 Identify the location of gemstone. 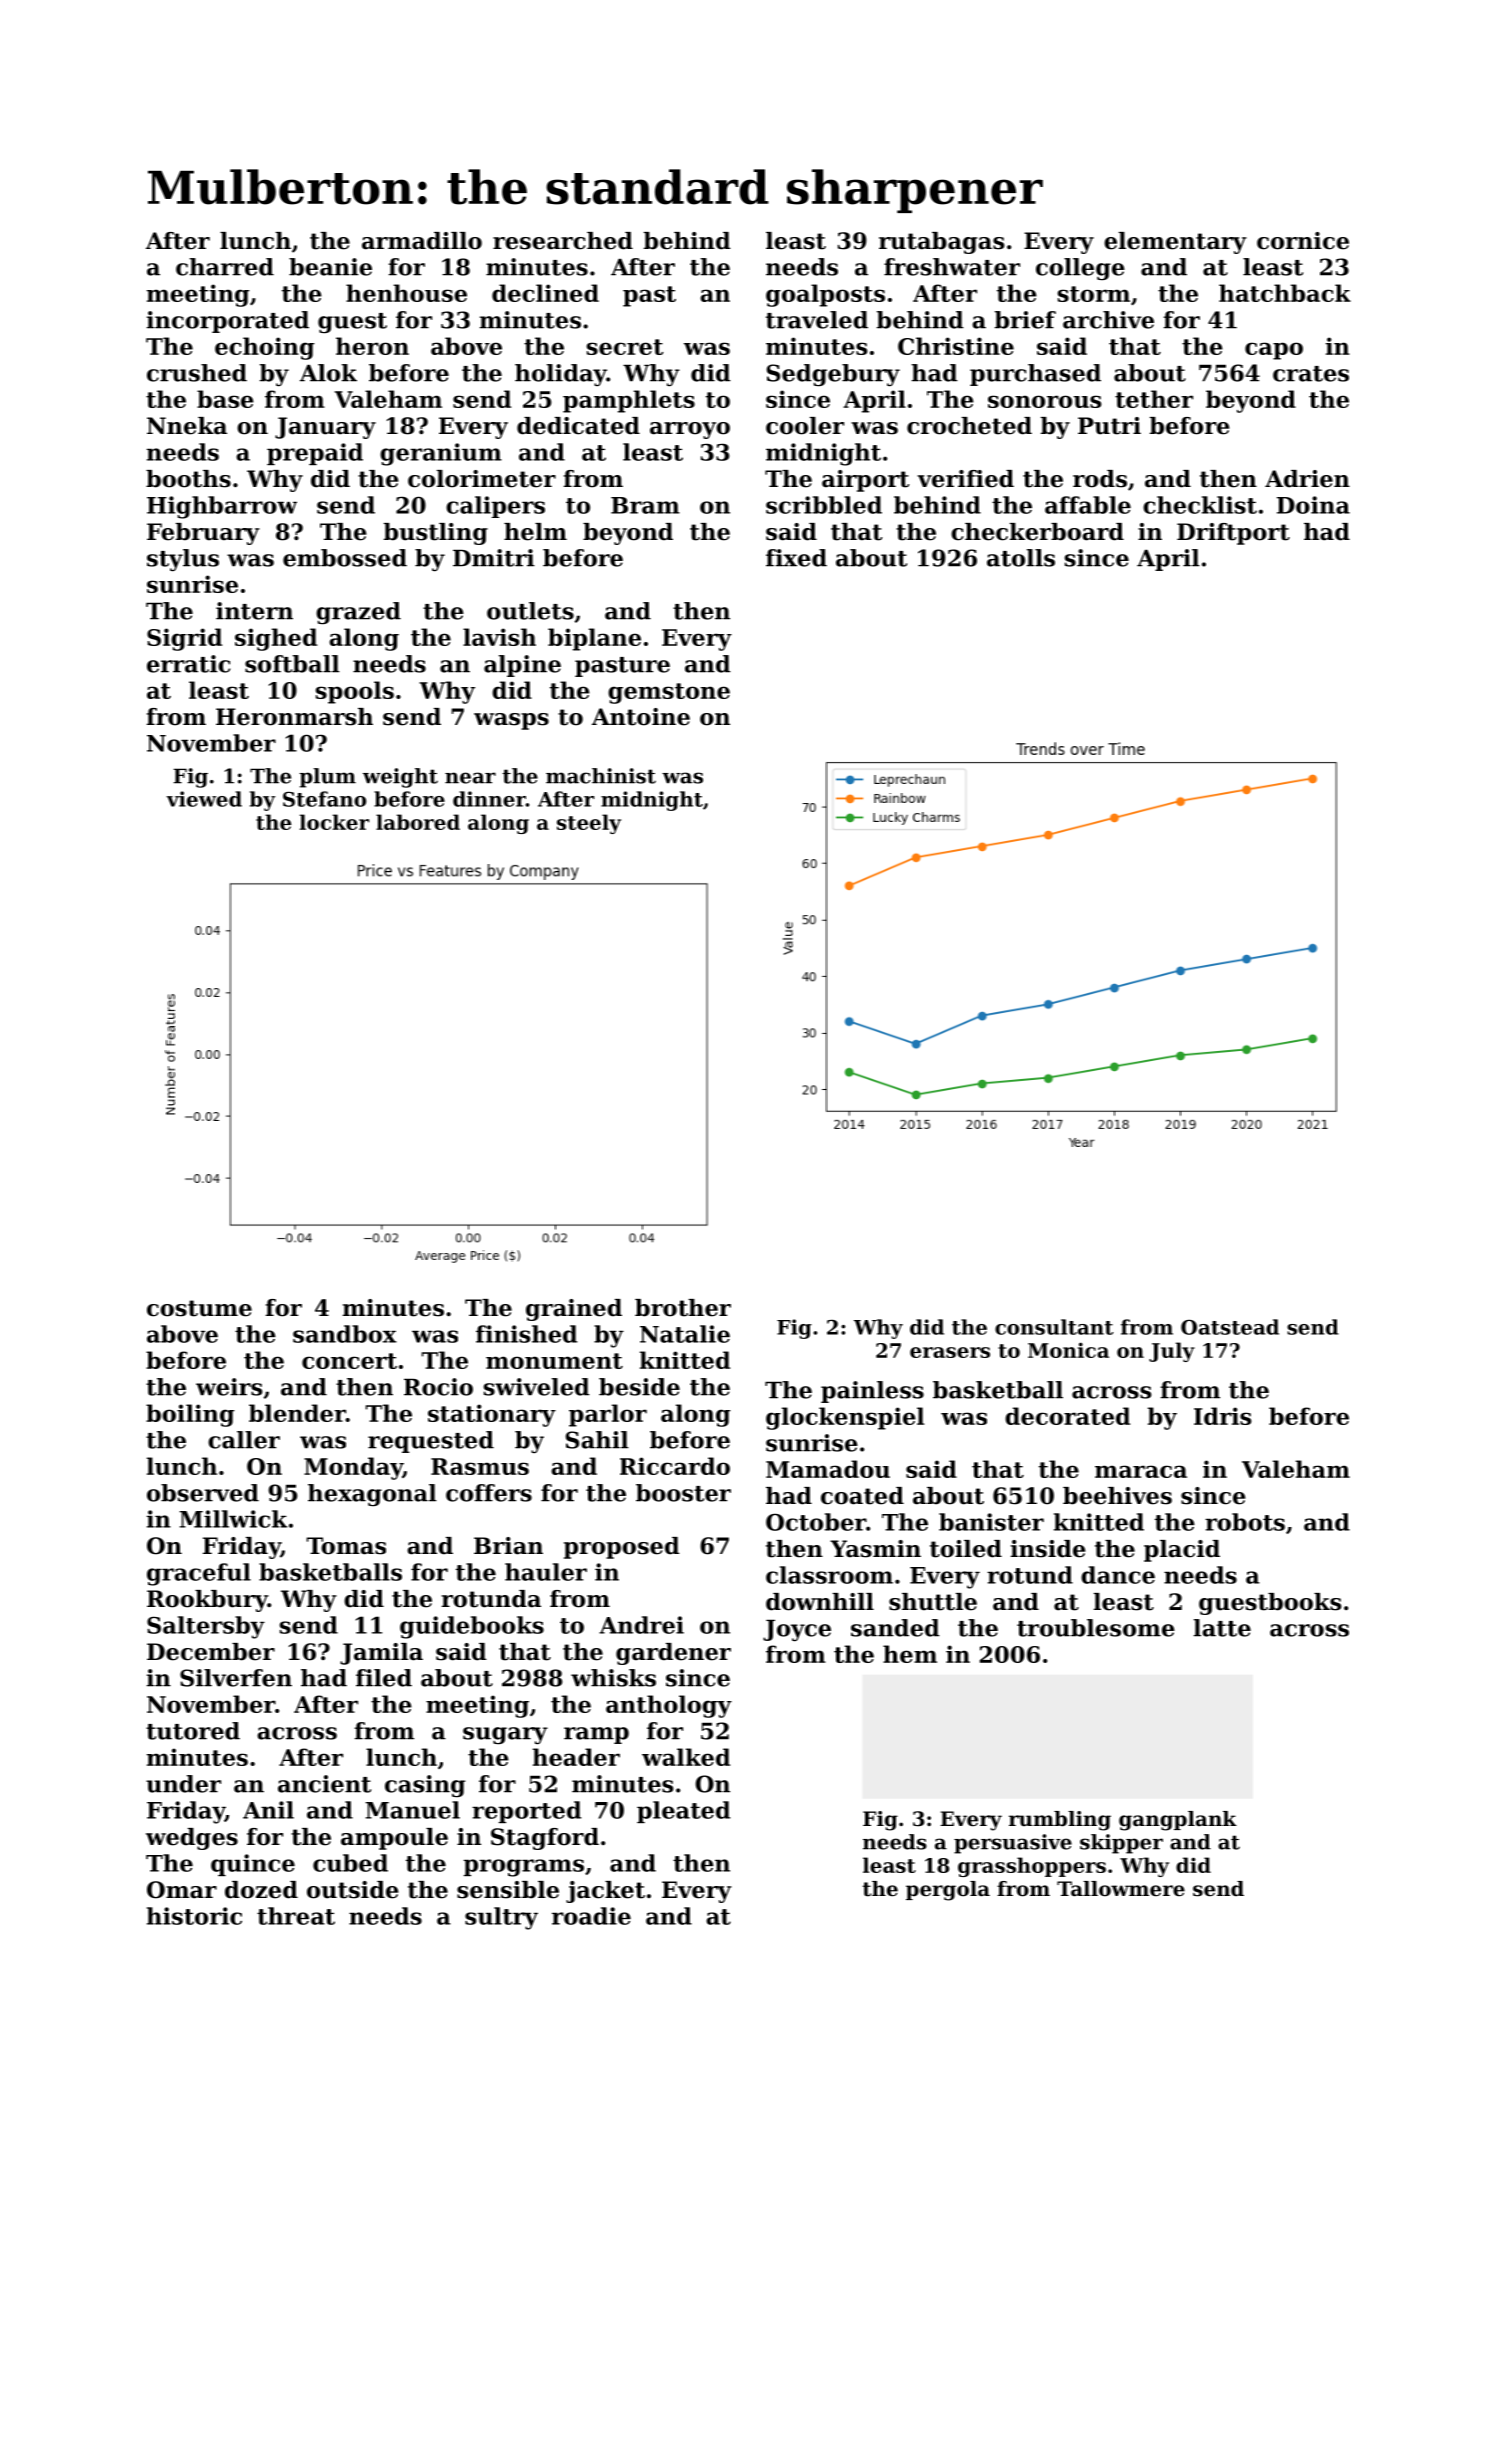
(669, 693).
